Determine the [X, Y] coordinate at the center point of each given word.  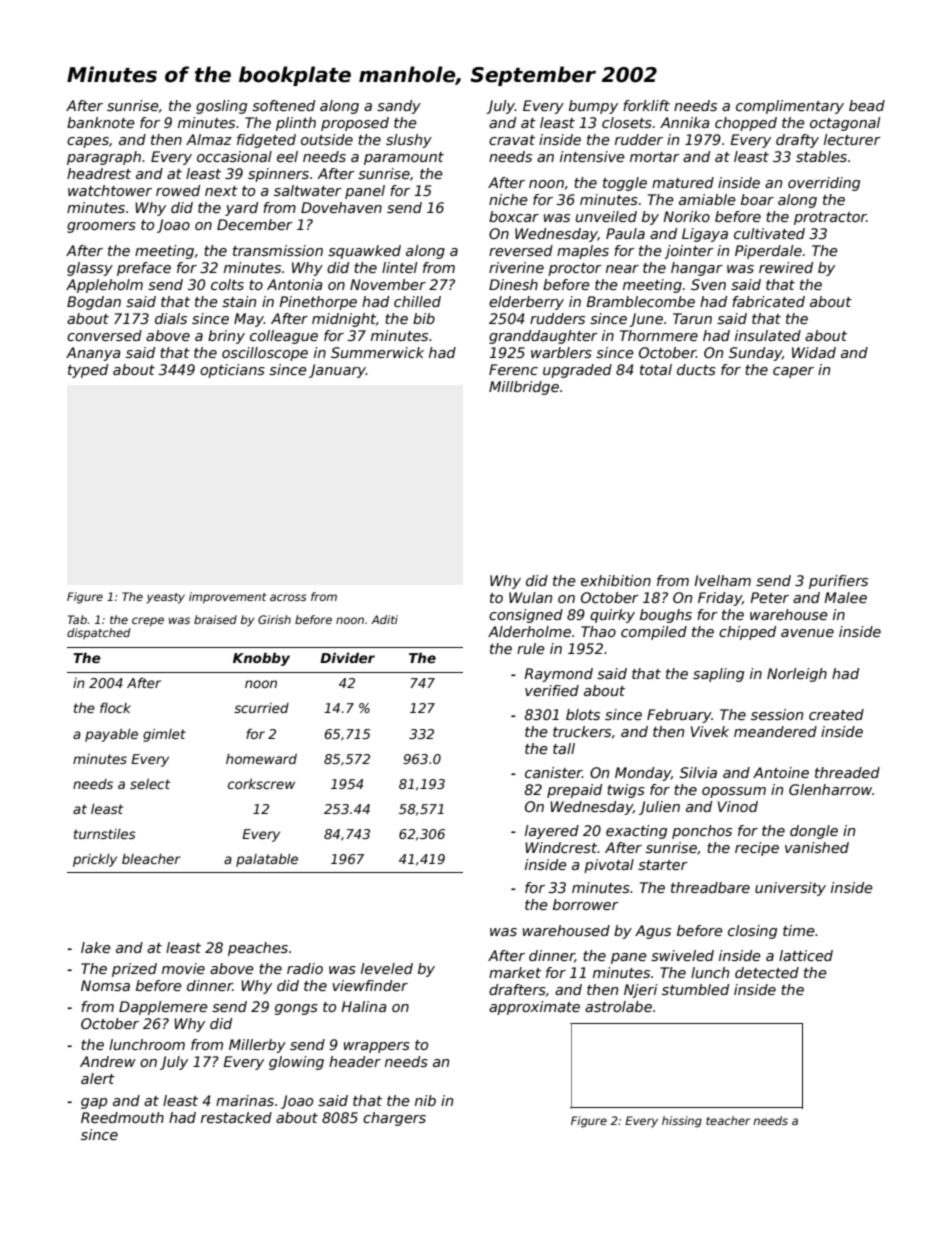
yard [241, 209]
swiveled [682, 955]
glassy [90, 269]
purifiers [838, 582]
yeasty [165, 598]
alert [98, 1078]
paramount [404, 158]
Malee [845, 597]
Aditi [384, 619]
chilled [417, 301]
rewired [786, 267]
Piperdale [768, 252]
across [288, 597]
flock [115, 707]
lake [96, 947]
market [515, 972]
